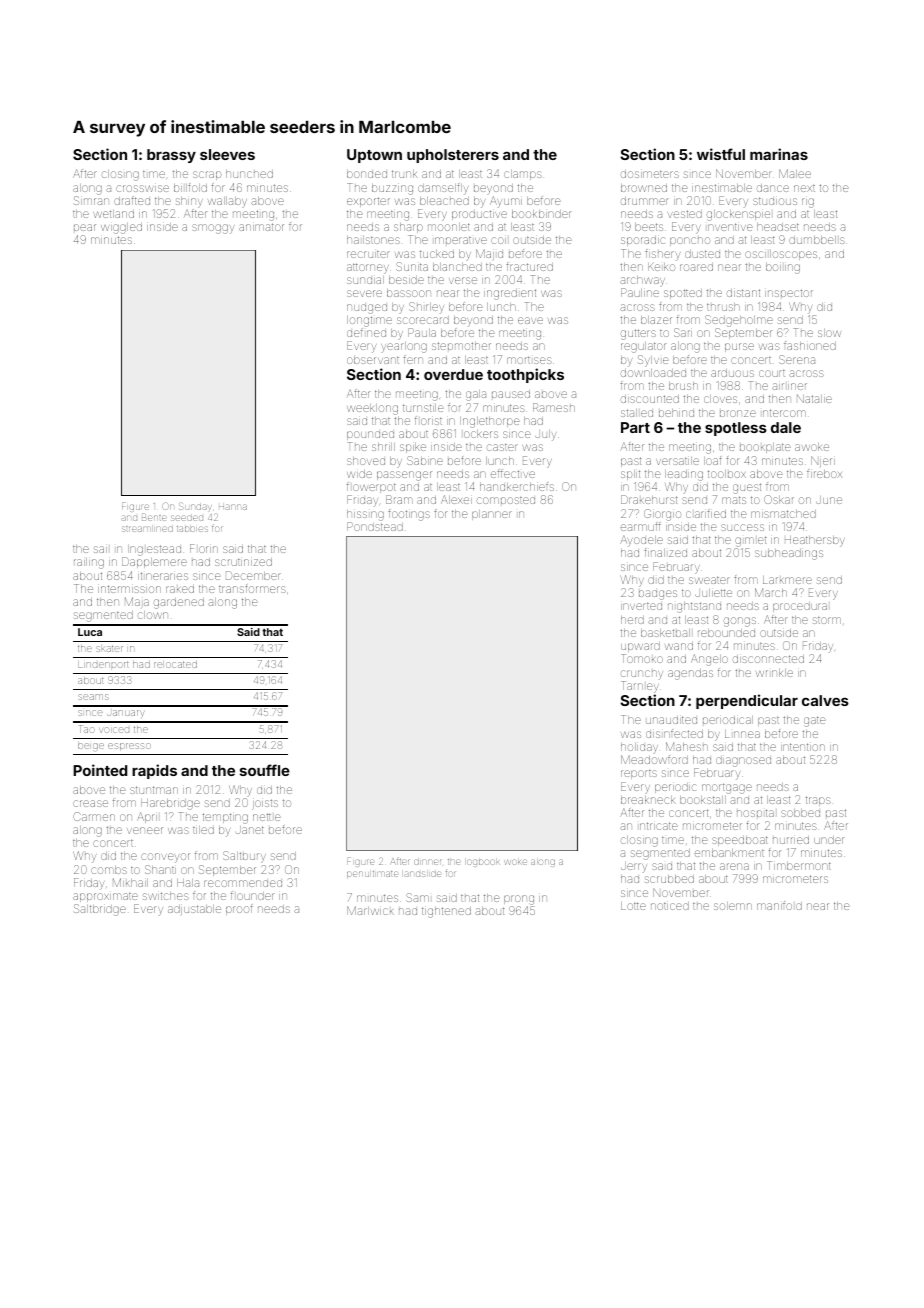 Image resolution: width=924 pixels, height=1308 pixels. I want to click on upholsterers, so click(453, 156).
